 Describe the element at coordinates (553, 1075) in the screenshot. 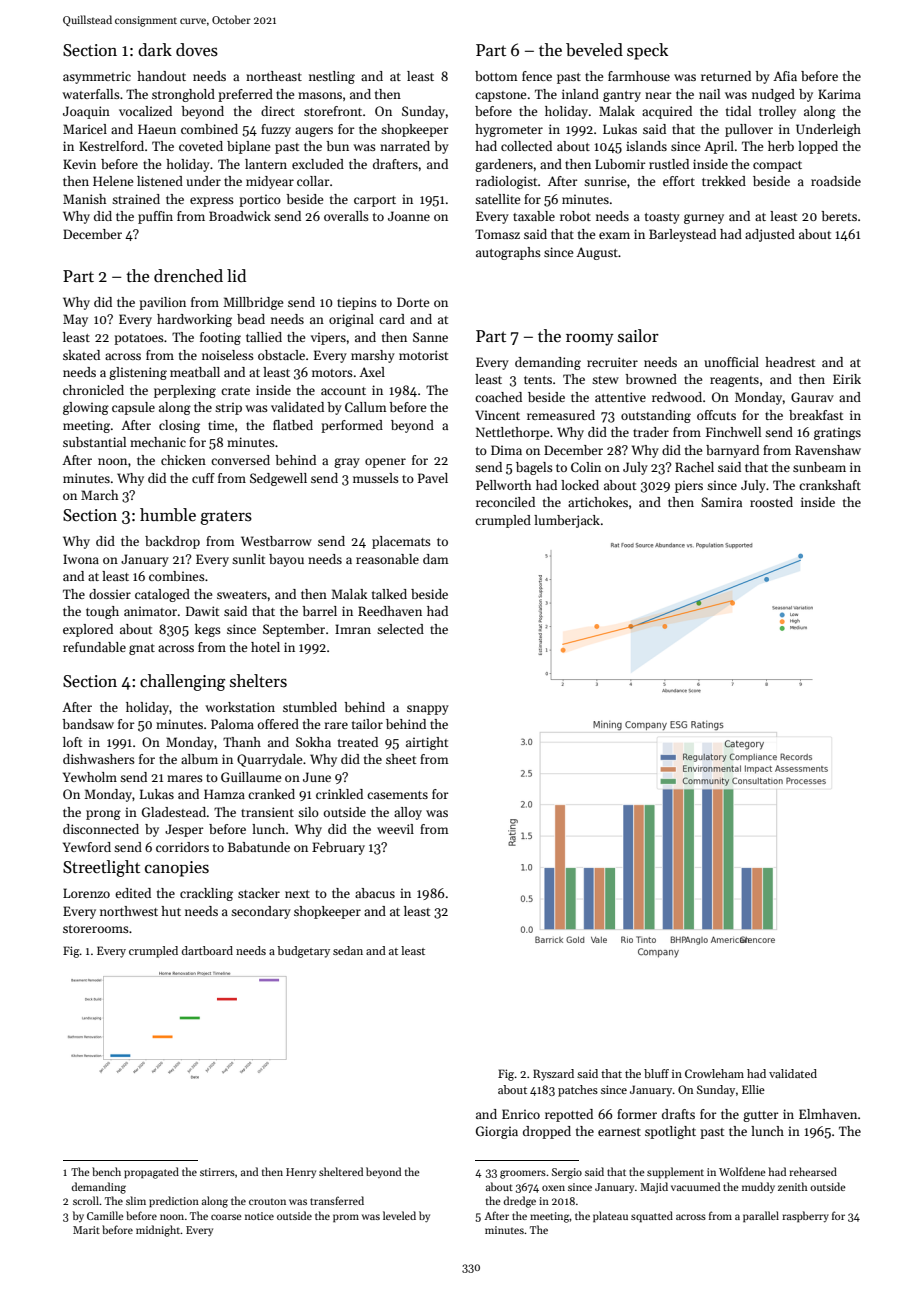

I see `Ryszard` at that location.
